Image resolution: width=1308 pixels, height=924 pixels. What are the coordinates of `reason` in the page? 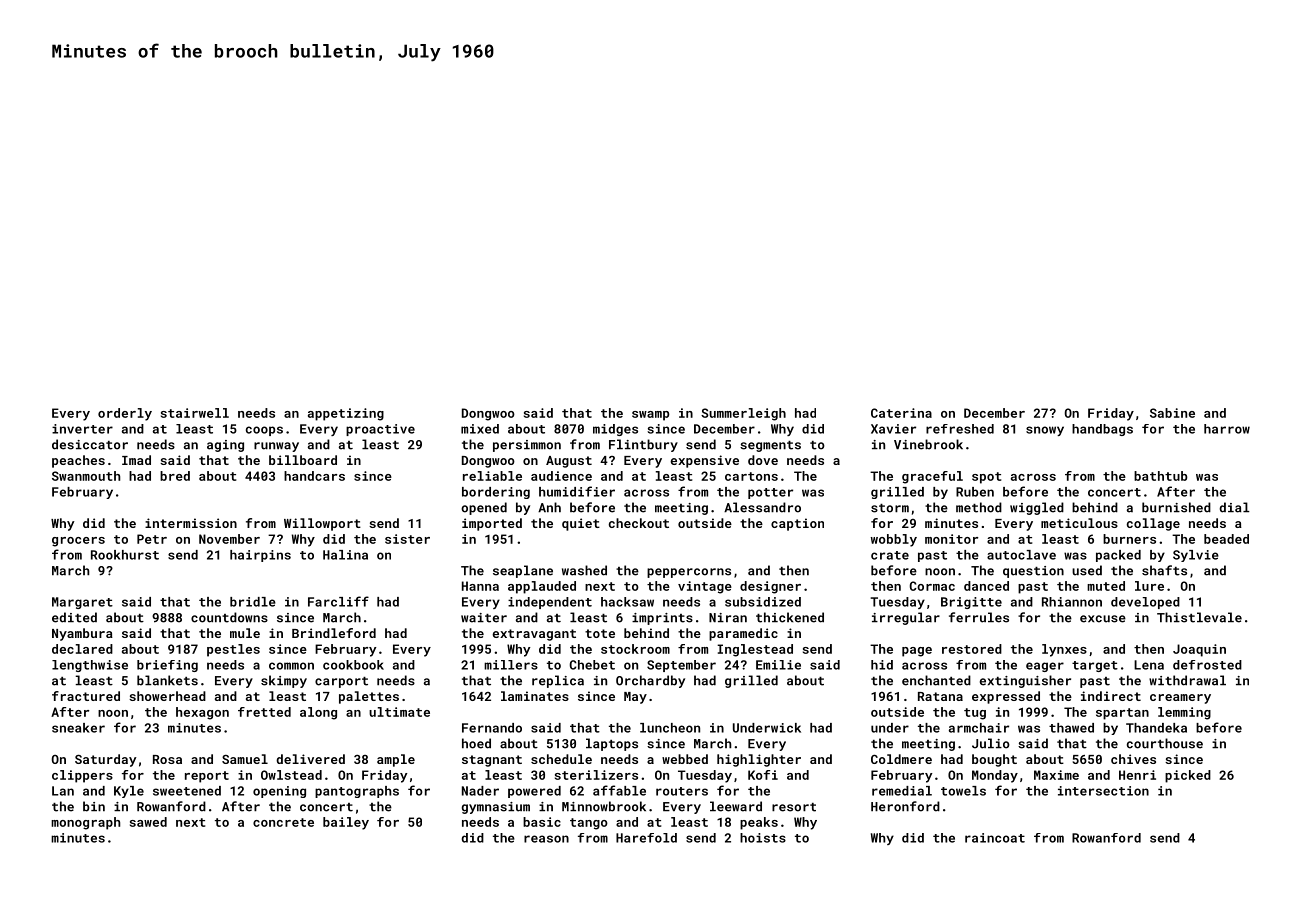 It's located at (546, 839).
